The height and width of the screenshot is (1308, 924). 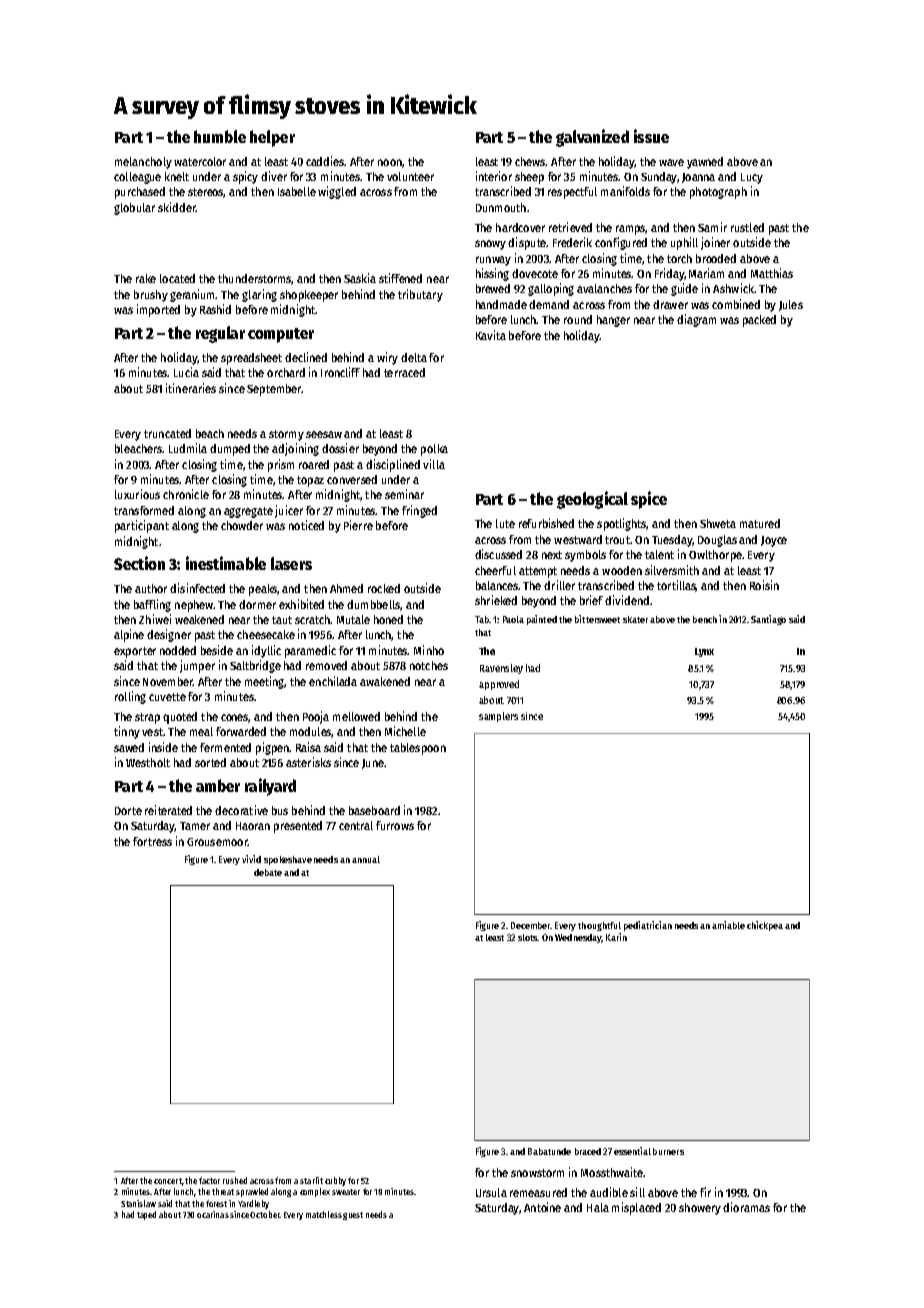 I want to click on galvanized, so click(x=592, y=138).
